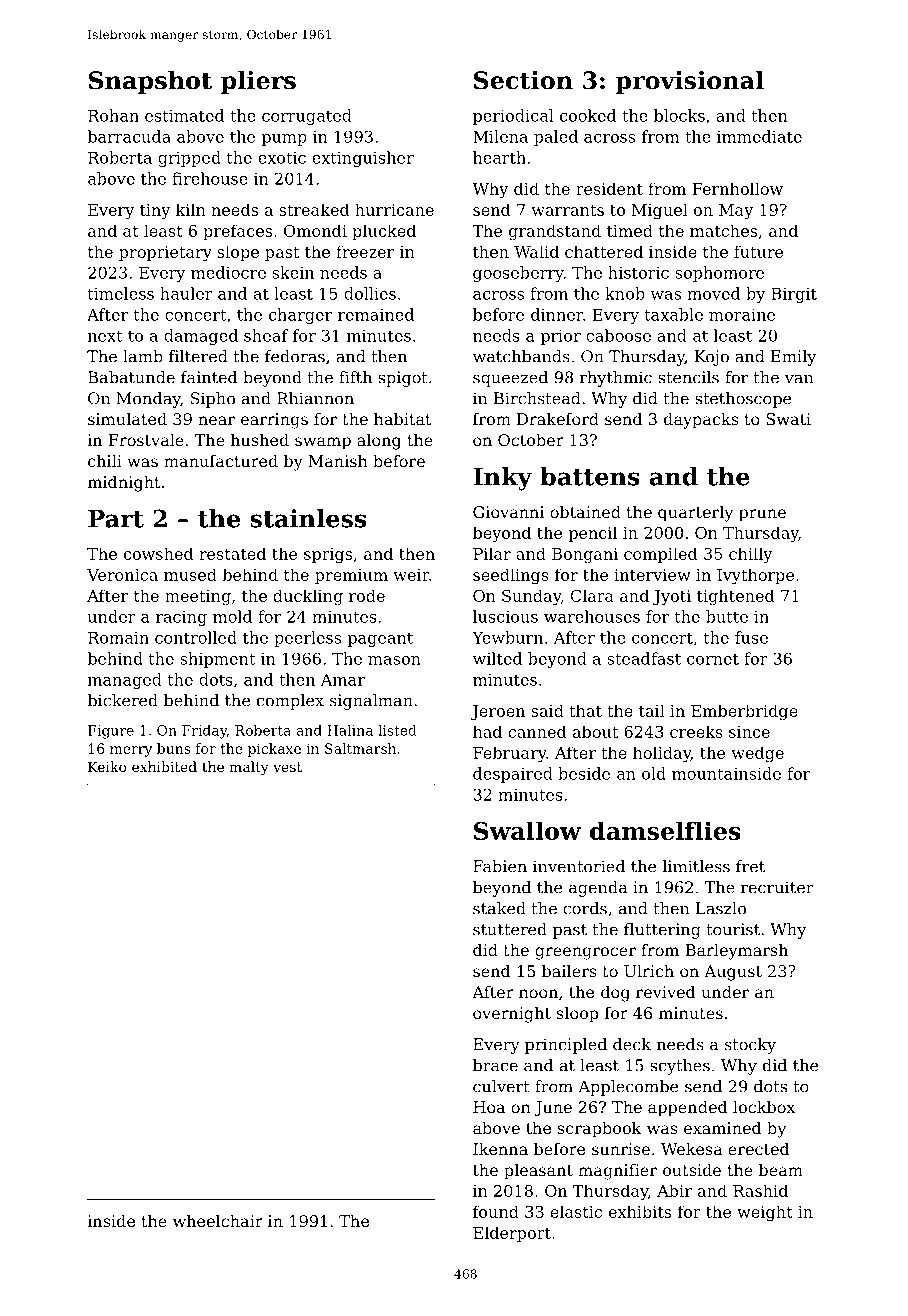 Image resolution: width=908 pixels, height=1316 pixels. What do you see at coordinates (523, 80) in the image?
I see `Section` at bounding box center [523, 80].
